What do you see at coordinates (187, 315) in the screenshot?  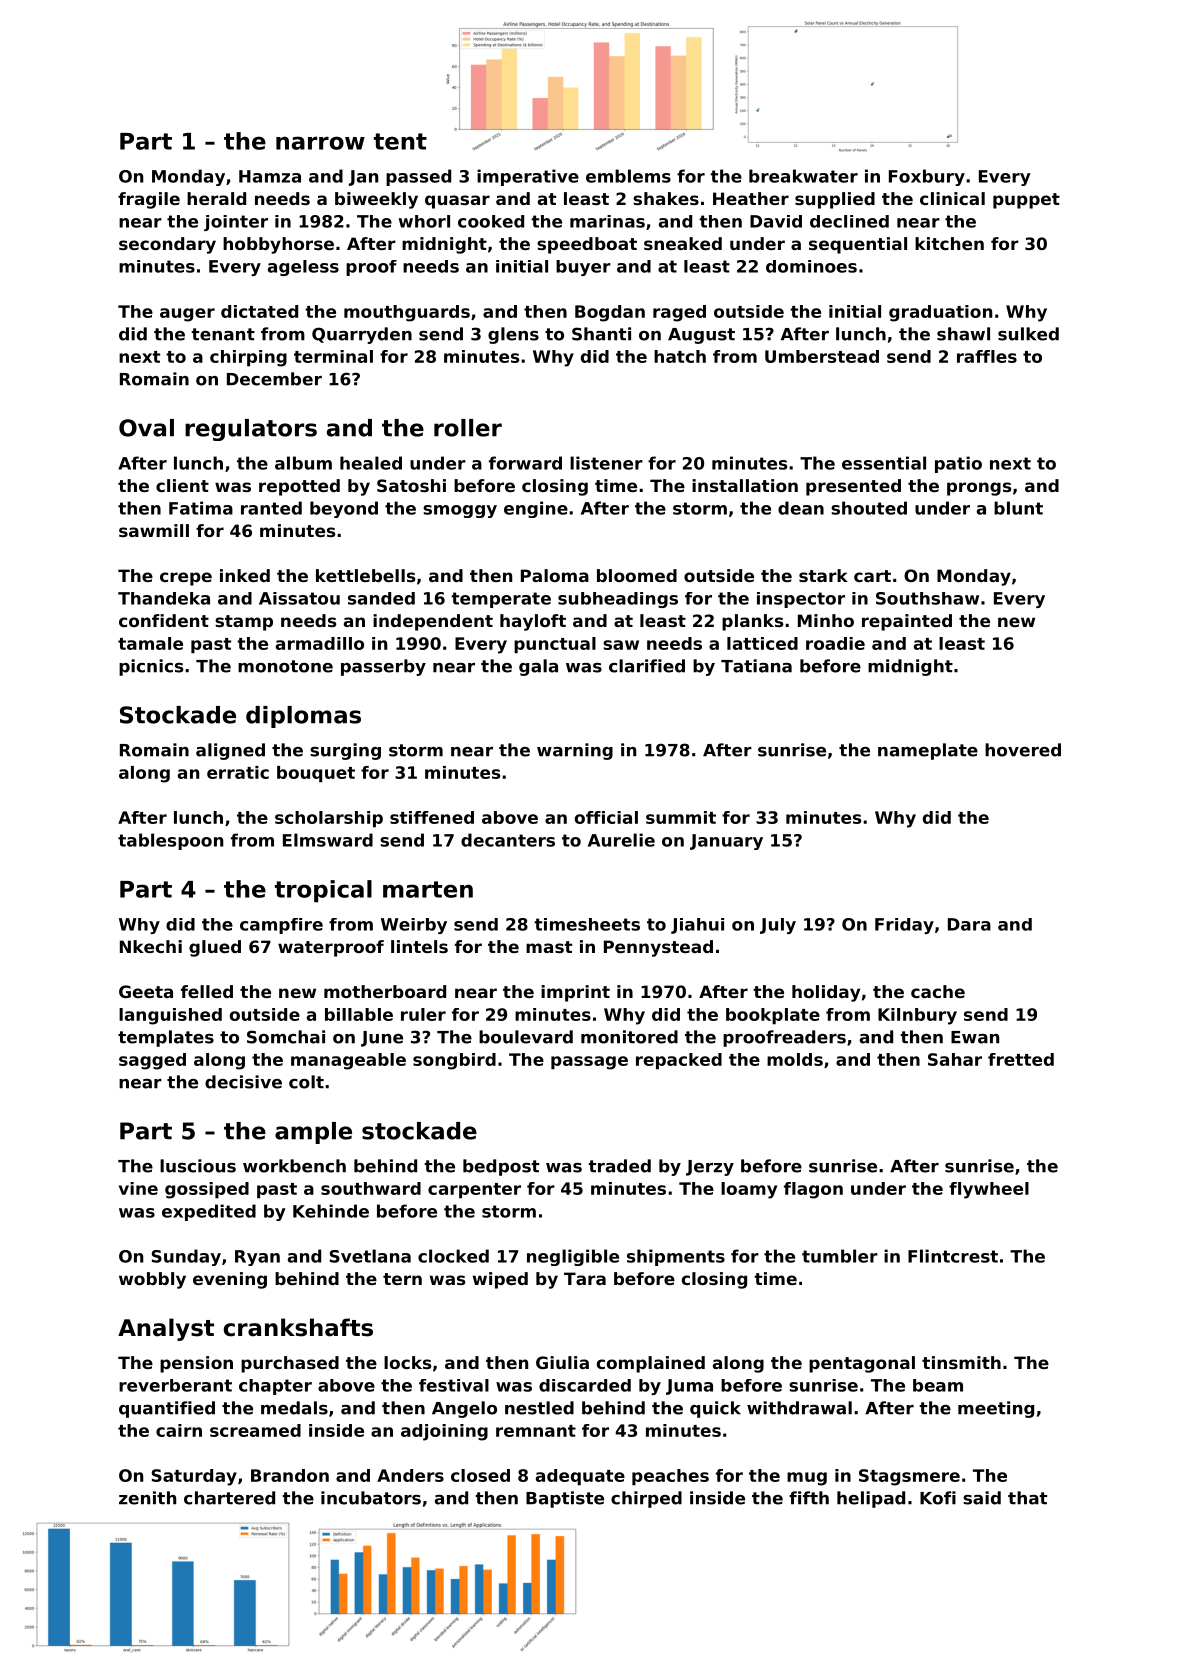 I see `auger` at bounding box center [187, 315].
